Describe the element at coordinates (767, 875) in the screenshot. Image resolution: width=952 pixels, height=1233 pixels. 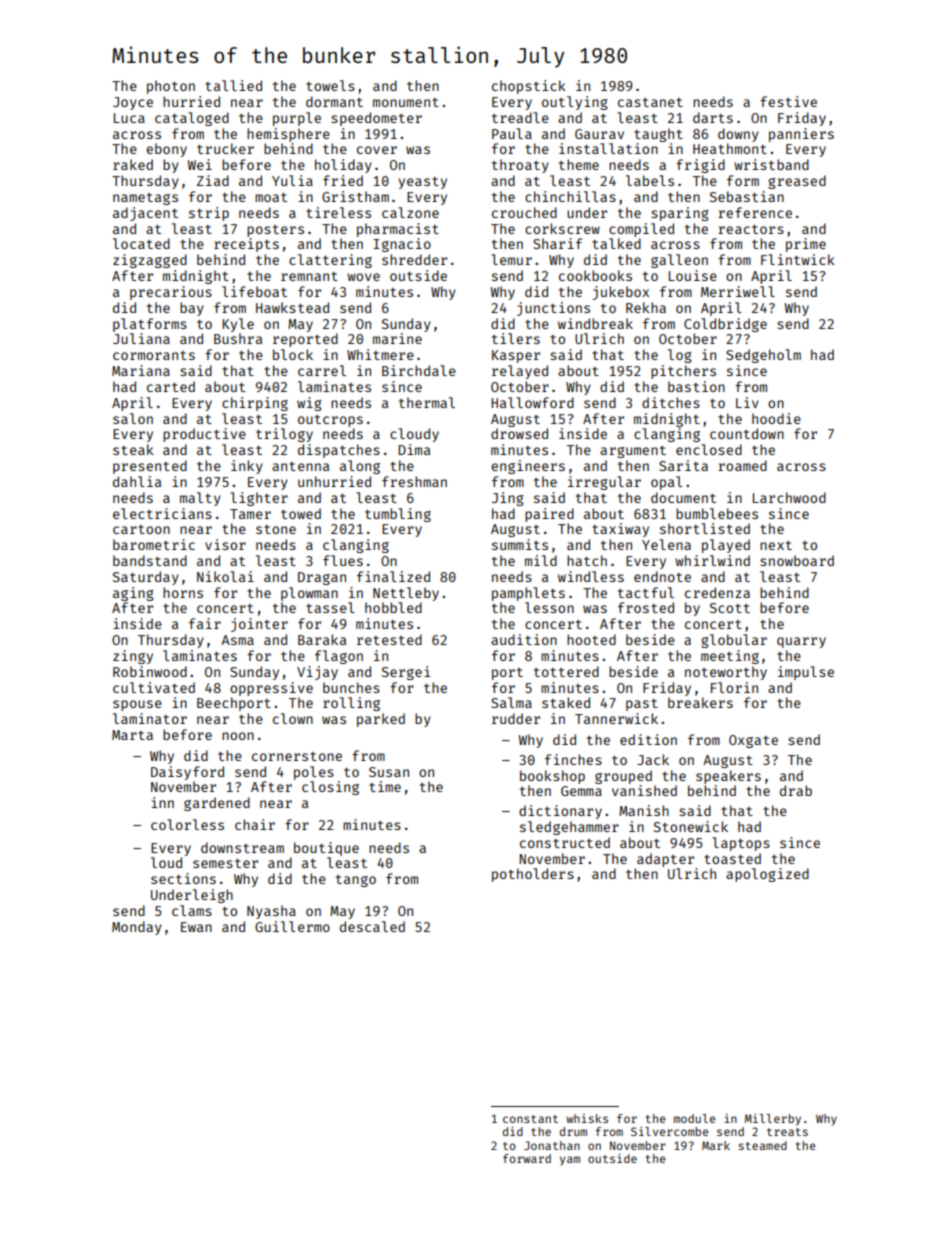
I see `apologized` at that location.
